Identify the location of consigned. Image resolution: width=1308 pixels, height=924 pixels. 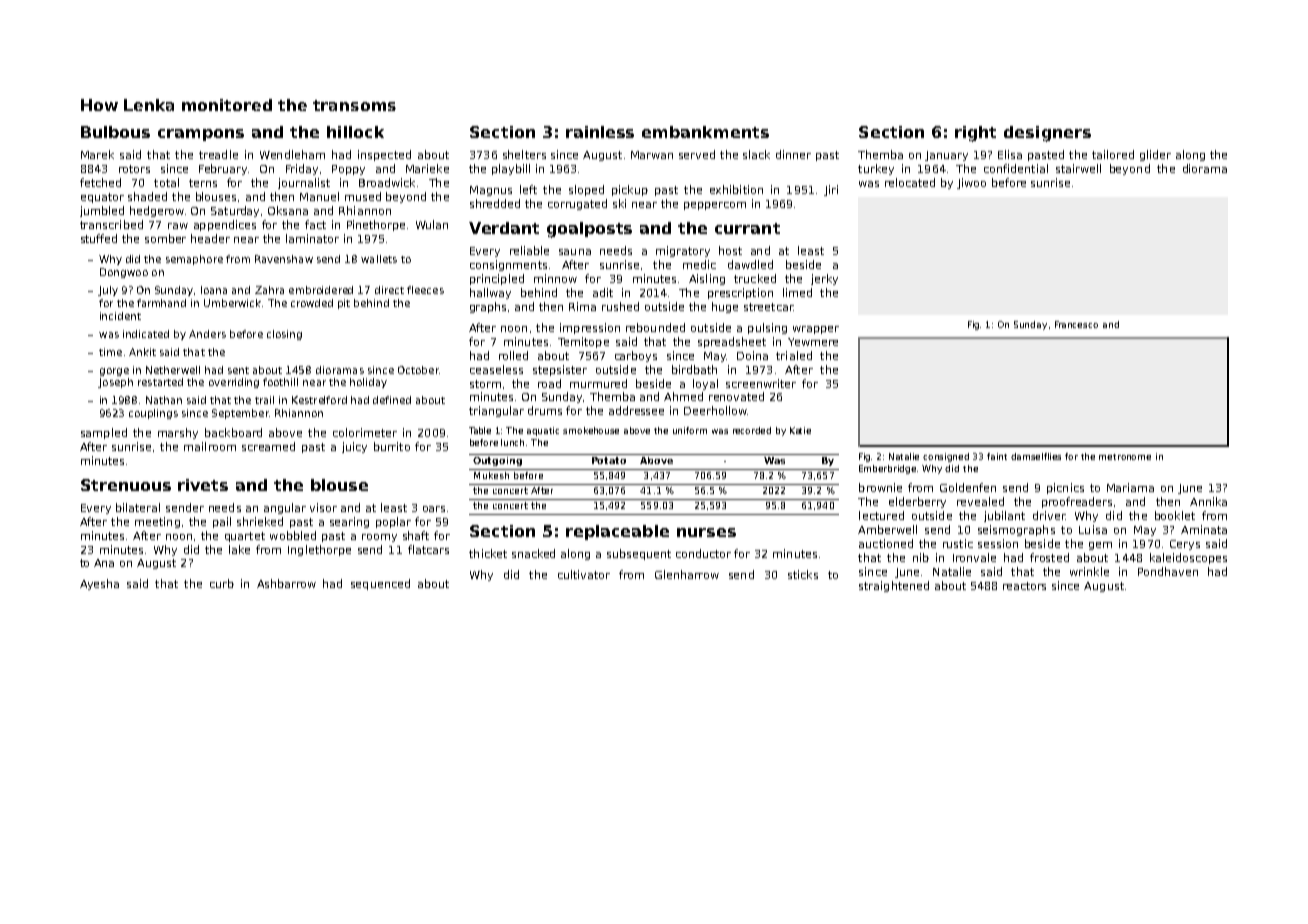
(946, 457).
